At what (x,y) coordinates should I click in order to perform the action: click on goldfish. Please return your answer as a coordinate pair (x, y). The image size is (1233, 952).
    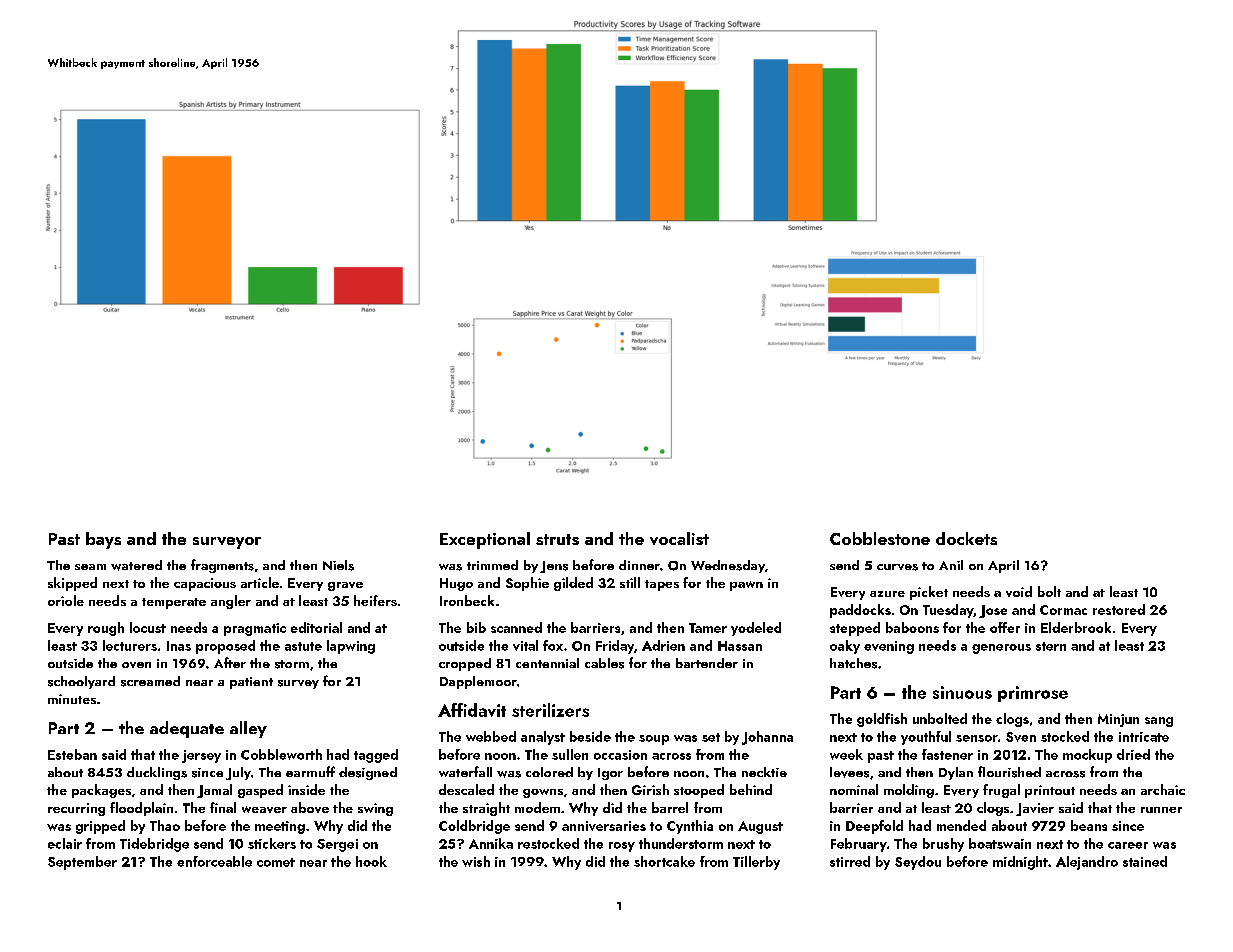
    Looking at the image, I should click on (882, 720).
